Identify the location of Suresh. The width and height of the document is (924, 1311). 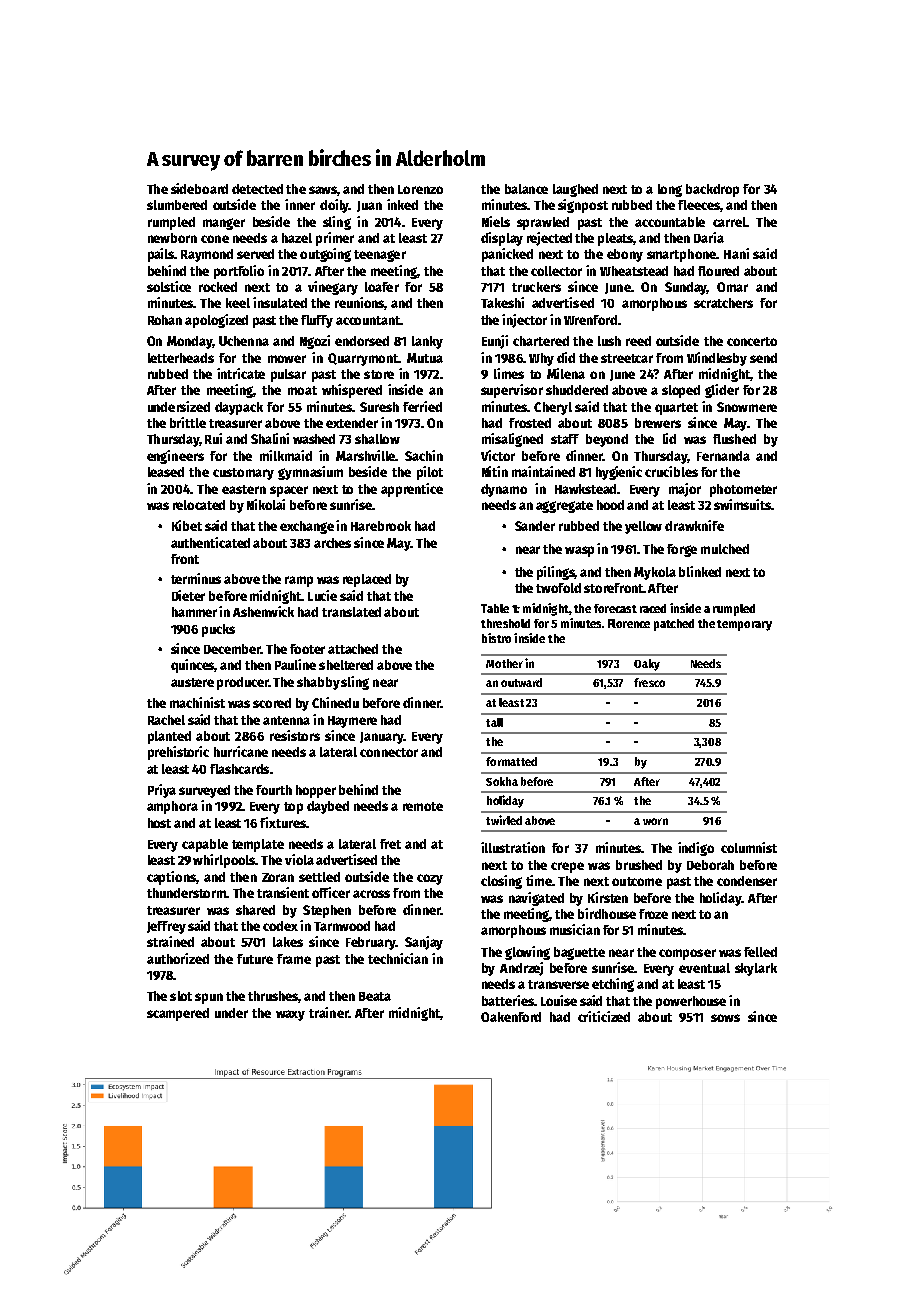
(379, 407).
